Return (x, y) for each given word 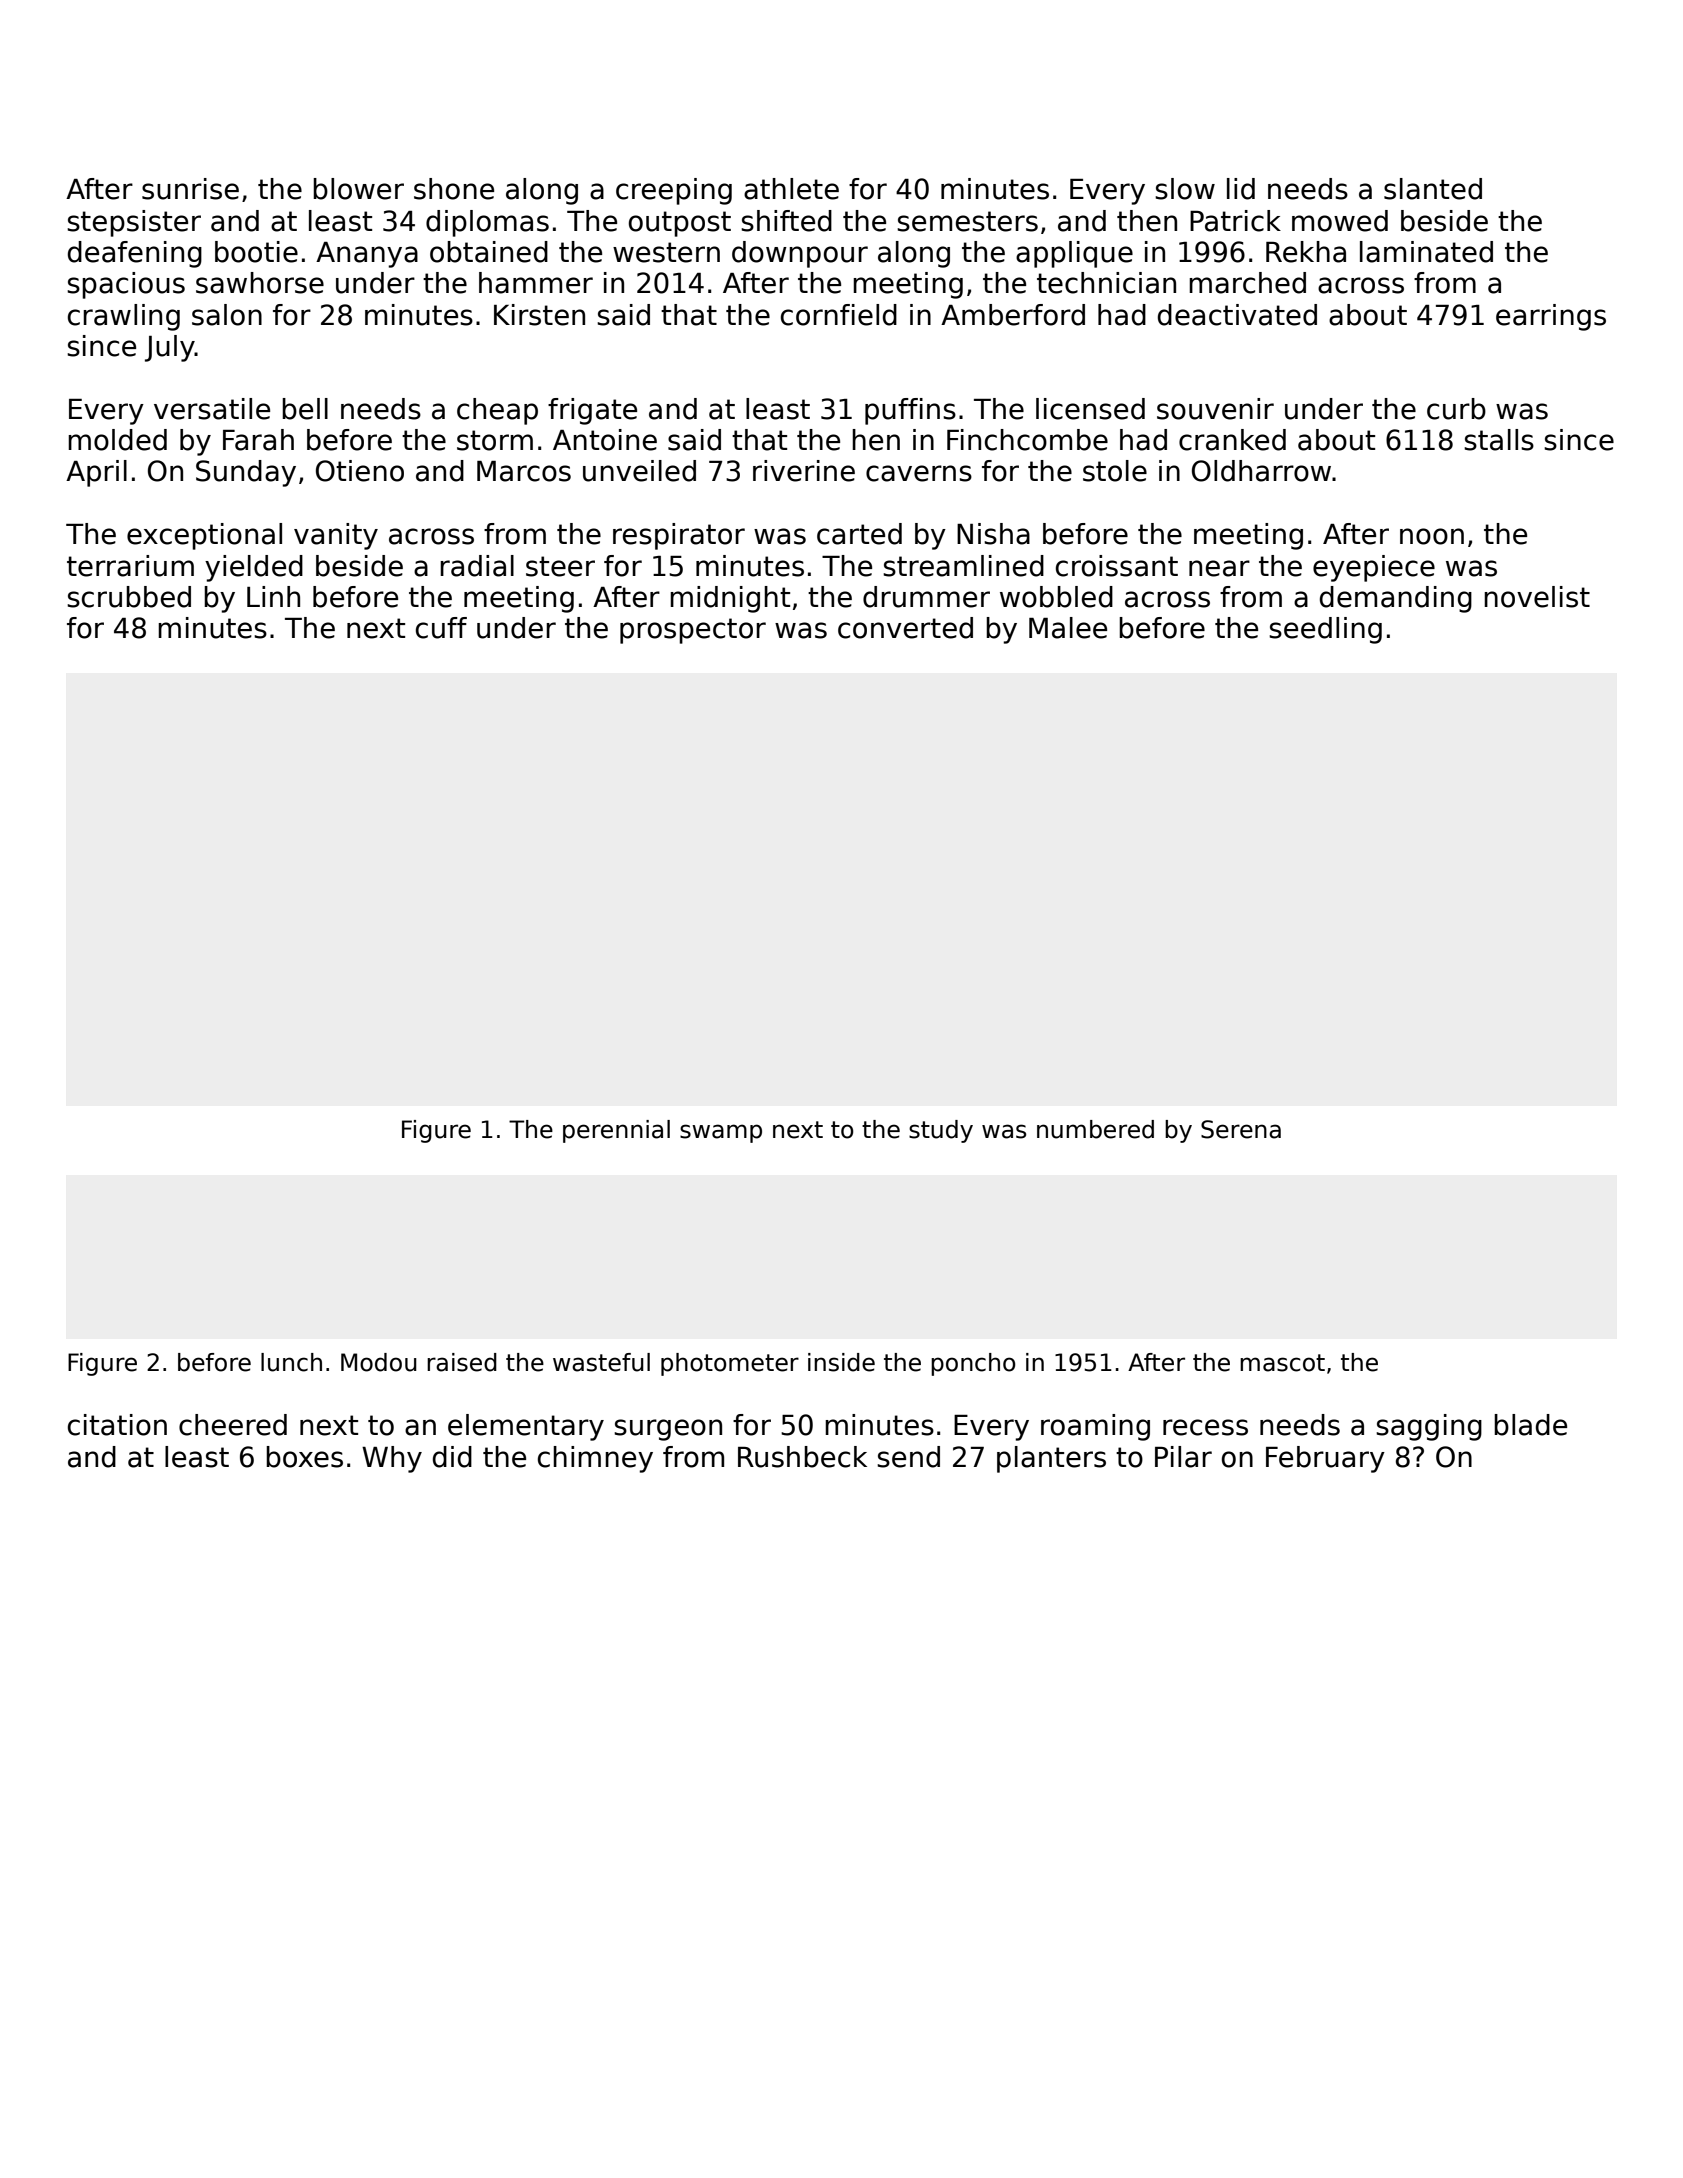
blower (358, 189)
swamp (721, 1133)
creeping (674, 191)
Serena (1241, 1129)
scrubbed (129, 597)
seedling (1325, 630)
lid (1241, 189)
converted (905, 628)
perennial (616, 1131)
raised (462, 1362)
